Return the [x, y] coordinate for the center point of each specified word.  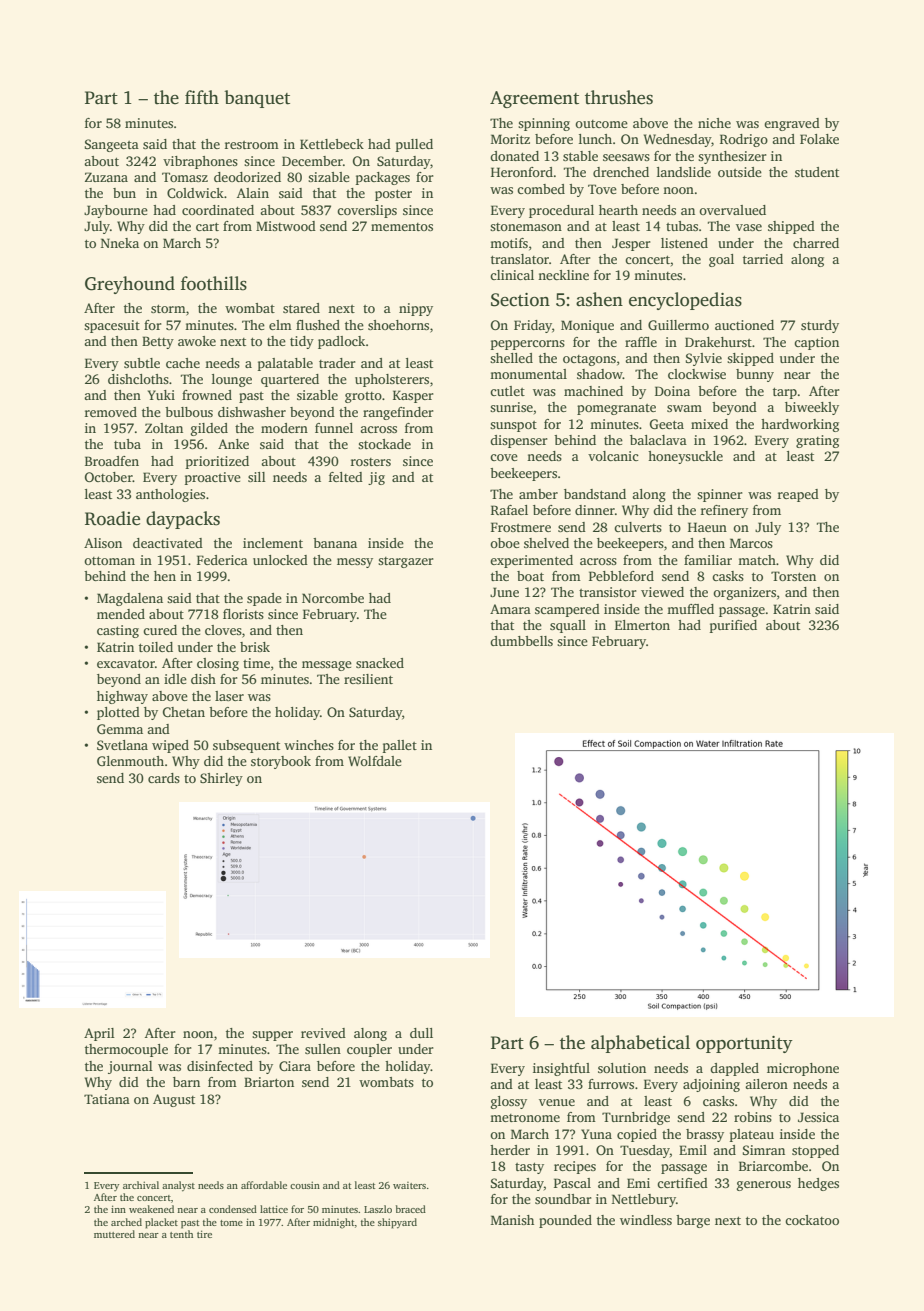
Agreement [534, 99]
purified [733, 626]
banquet [257, 99]
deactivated [168, 543]
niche [714, 123]
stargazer [406, 562]
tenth [181, 1234]
